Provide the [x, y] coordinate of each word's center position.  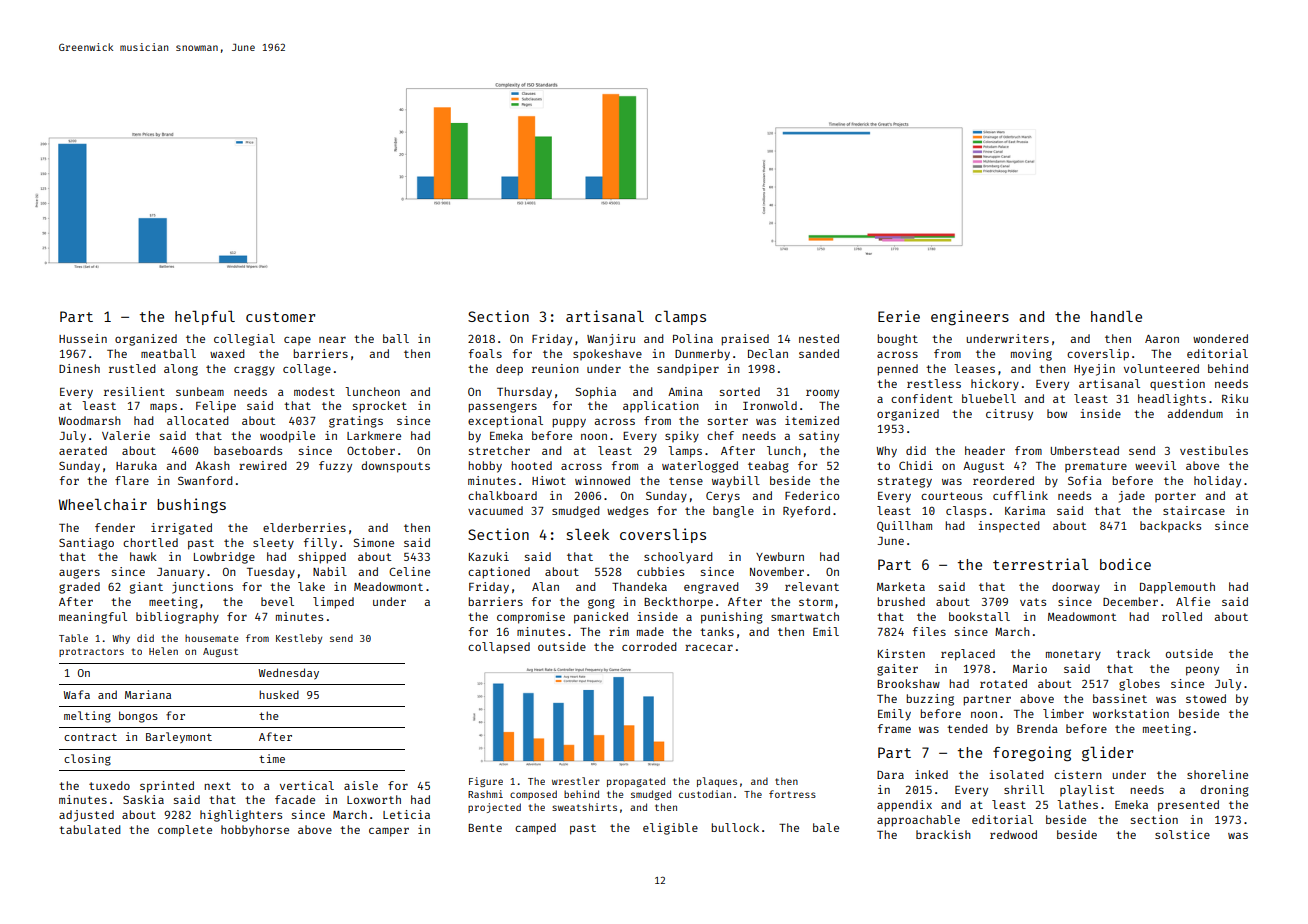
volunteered [1161, 368]
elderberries [304, 527]
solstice [1182, 834]
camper [389, 832]
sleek [588, 534]
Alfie [1193, 601]
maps [163, 408]
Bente [485, 828]
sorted [740, 391]
